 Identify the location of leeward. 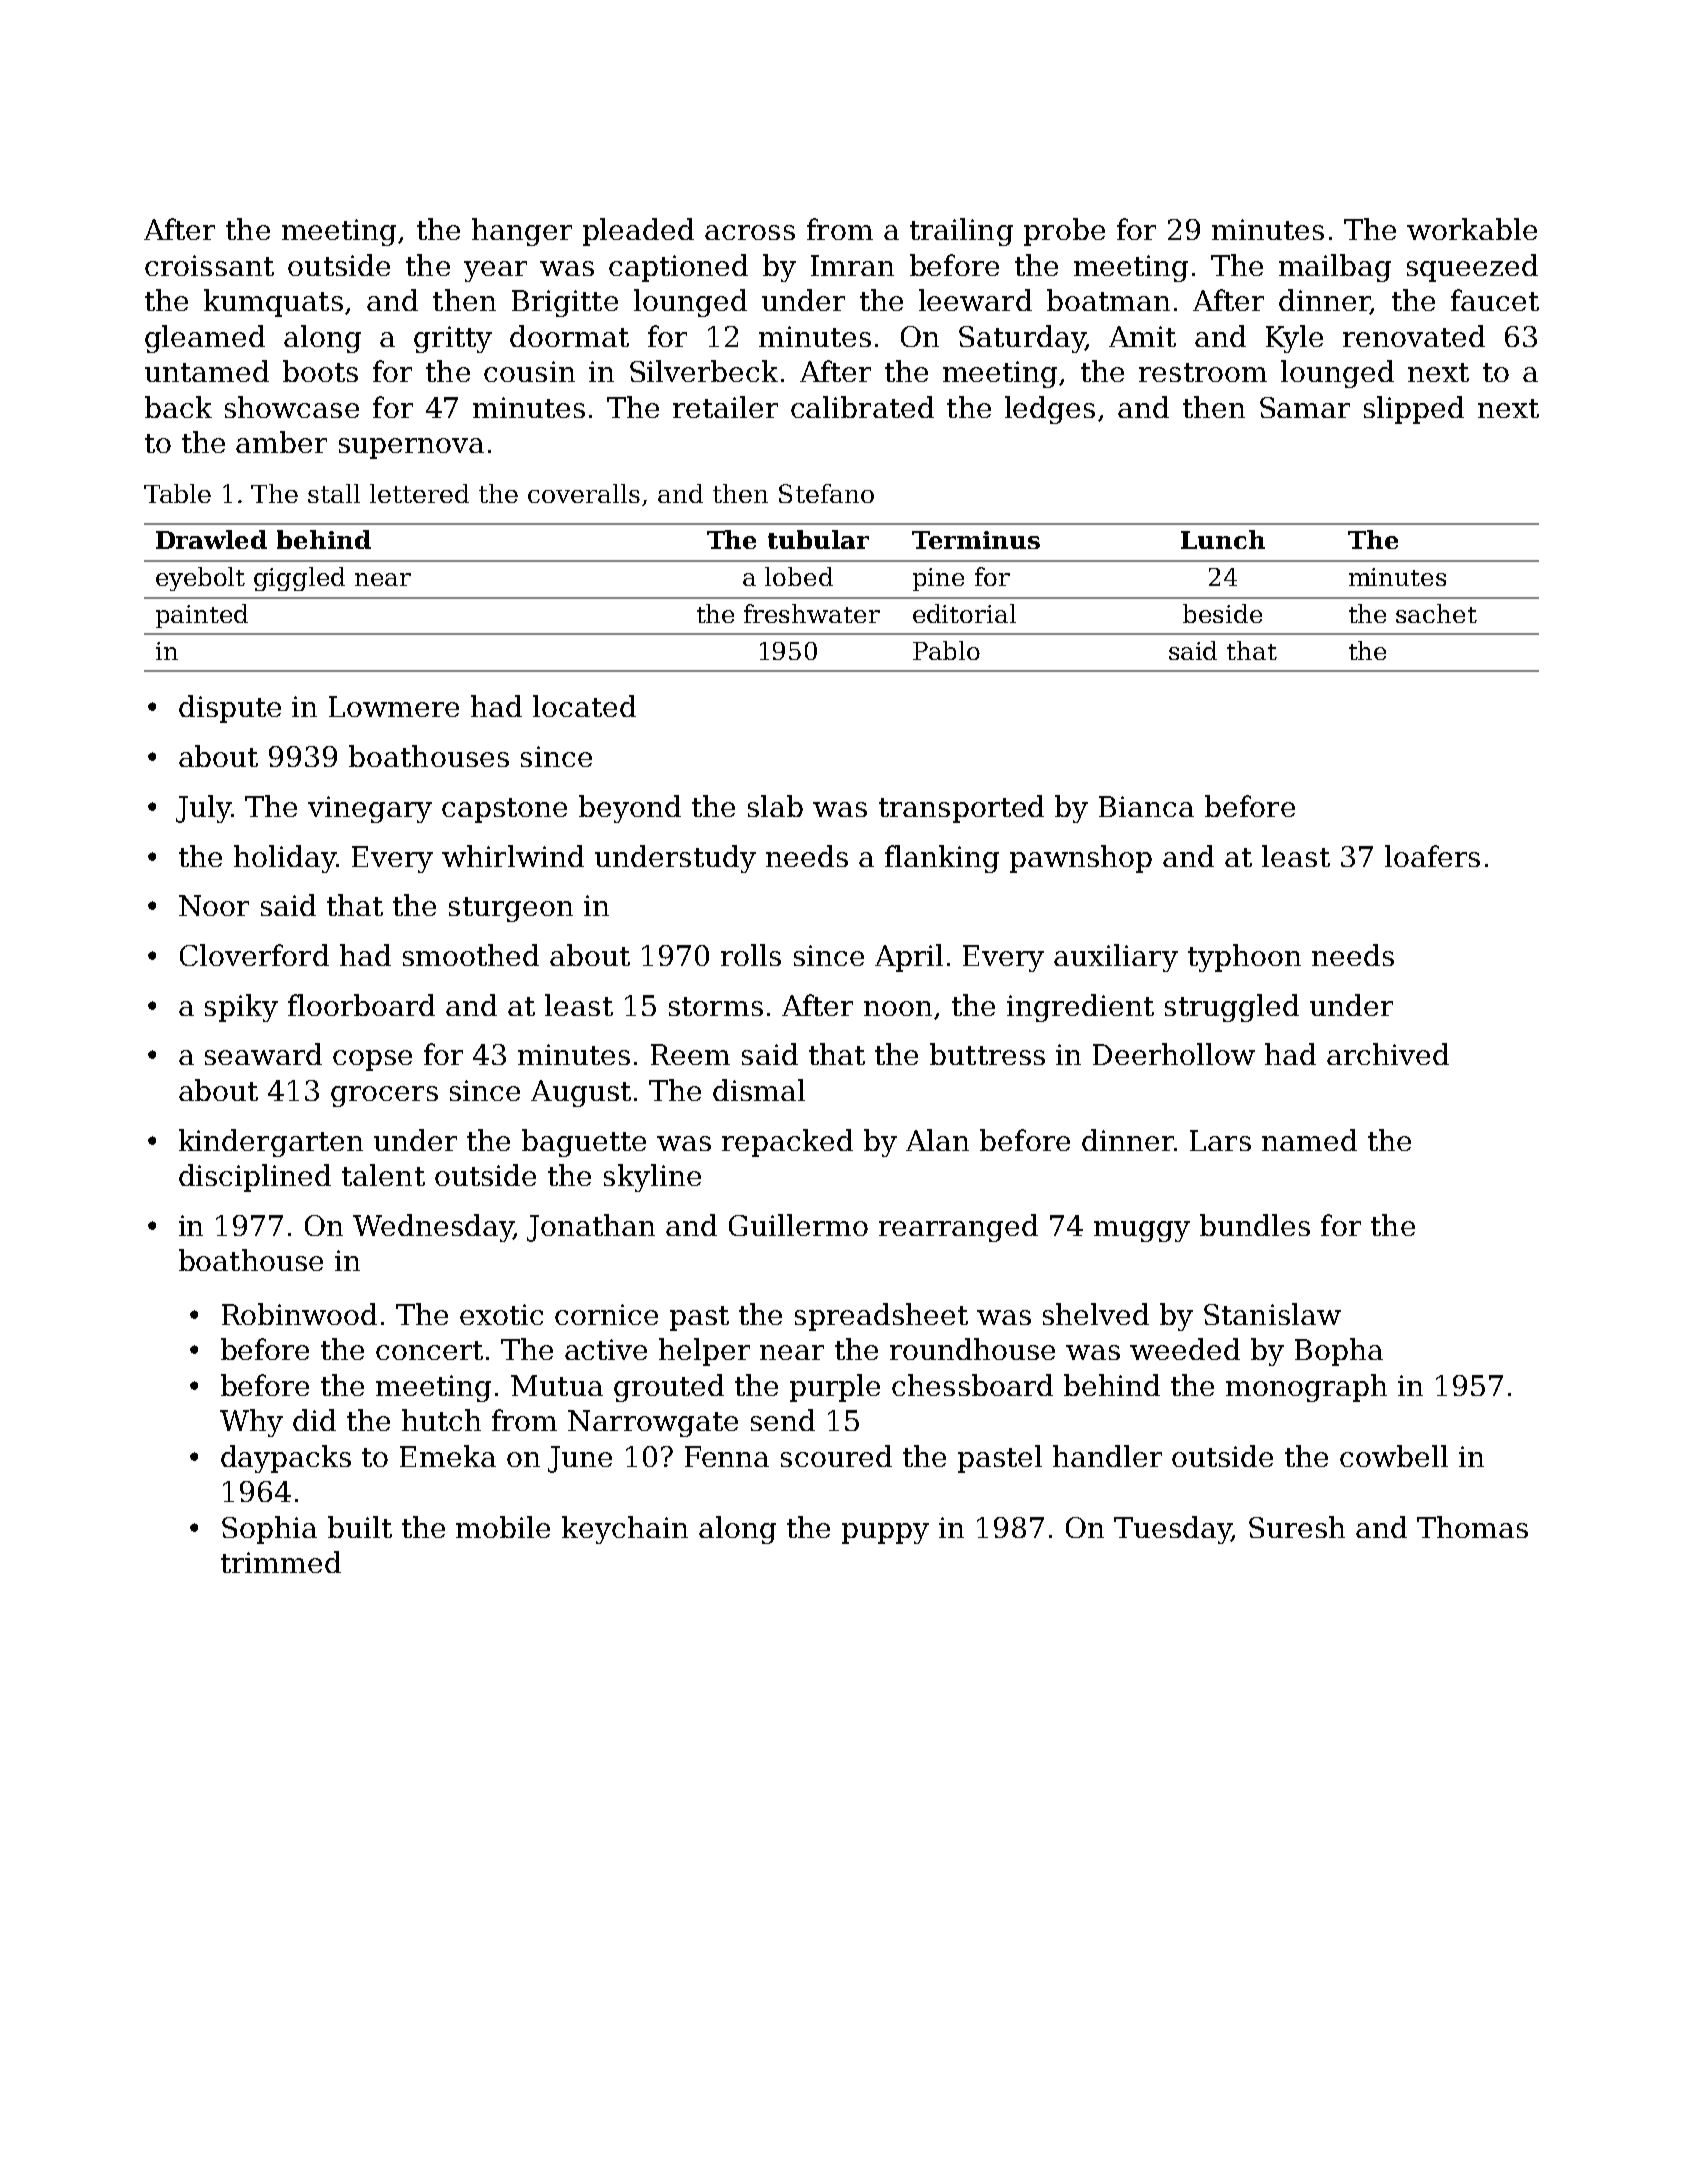
(975, 300).
